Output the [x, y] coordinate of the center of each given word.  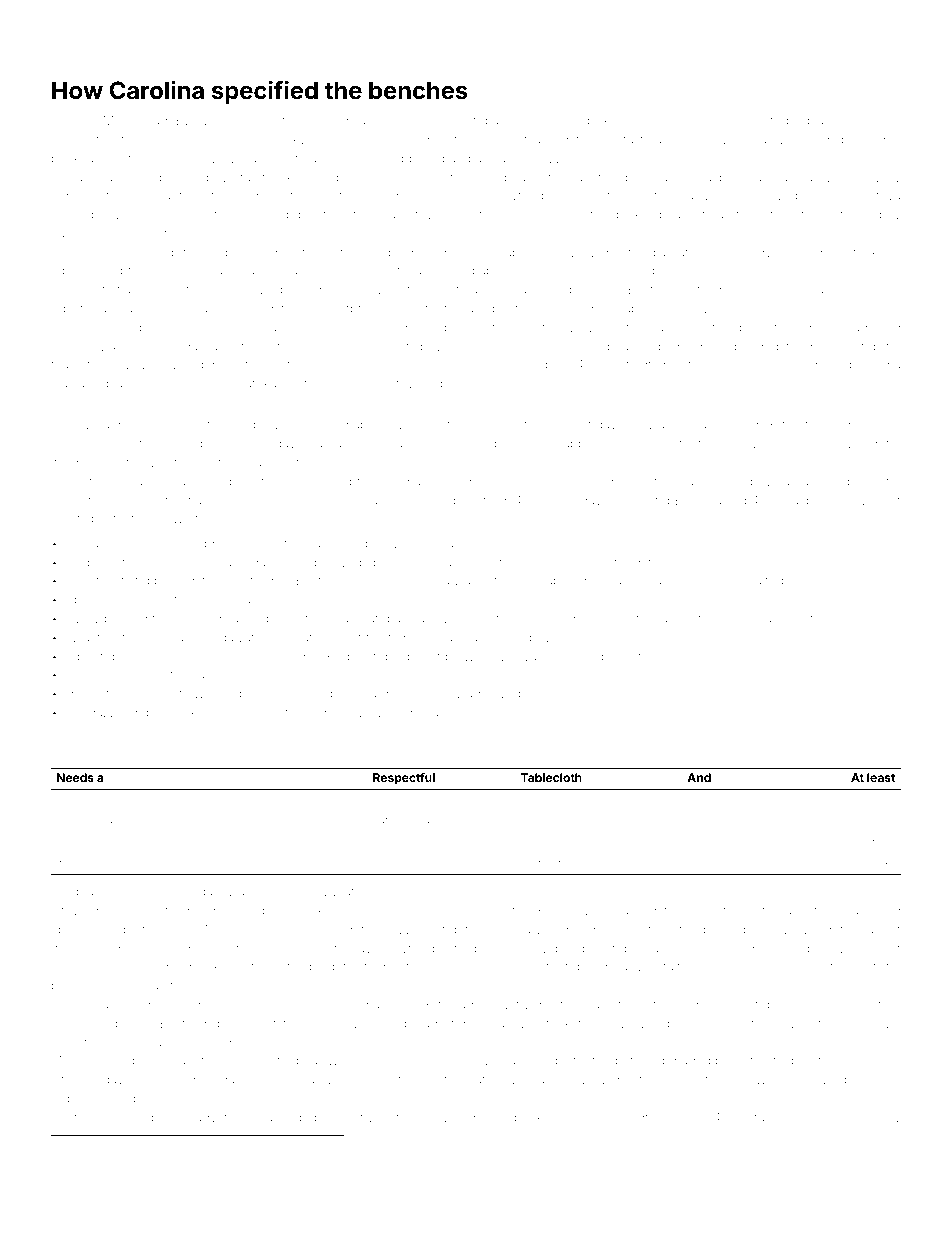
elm [333, 1118]
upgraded [682, 1062]
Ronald [169, 910]
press [735, 179]
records [443, 424]
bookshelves [843, 500]
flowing [359, 1024]
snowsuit [607, 195]
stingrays [752, 1119]
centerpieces [89, 1043]
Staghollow [185, 196]
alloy [186, 426]
